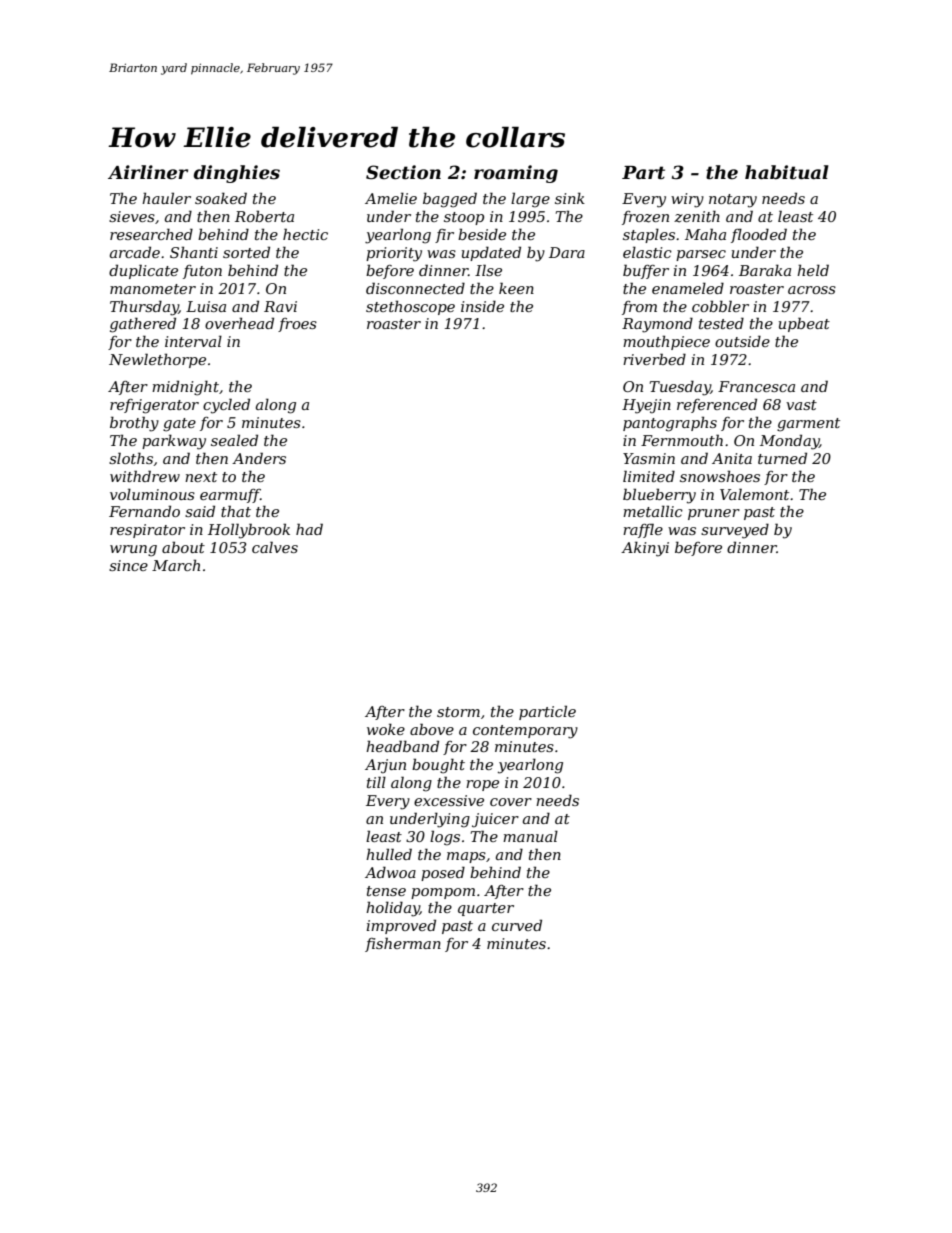 This screenshot has width=952, height=1233. I want to click on hulled, so click(389, 854).
